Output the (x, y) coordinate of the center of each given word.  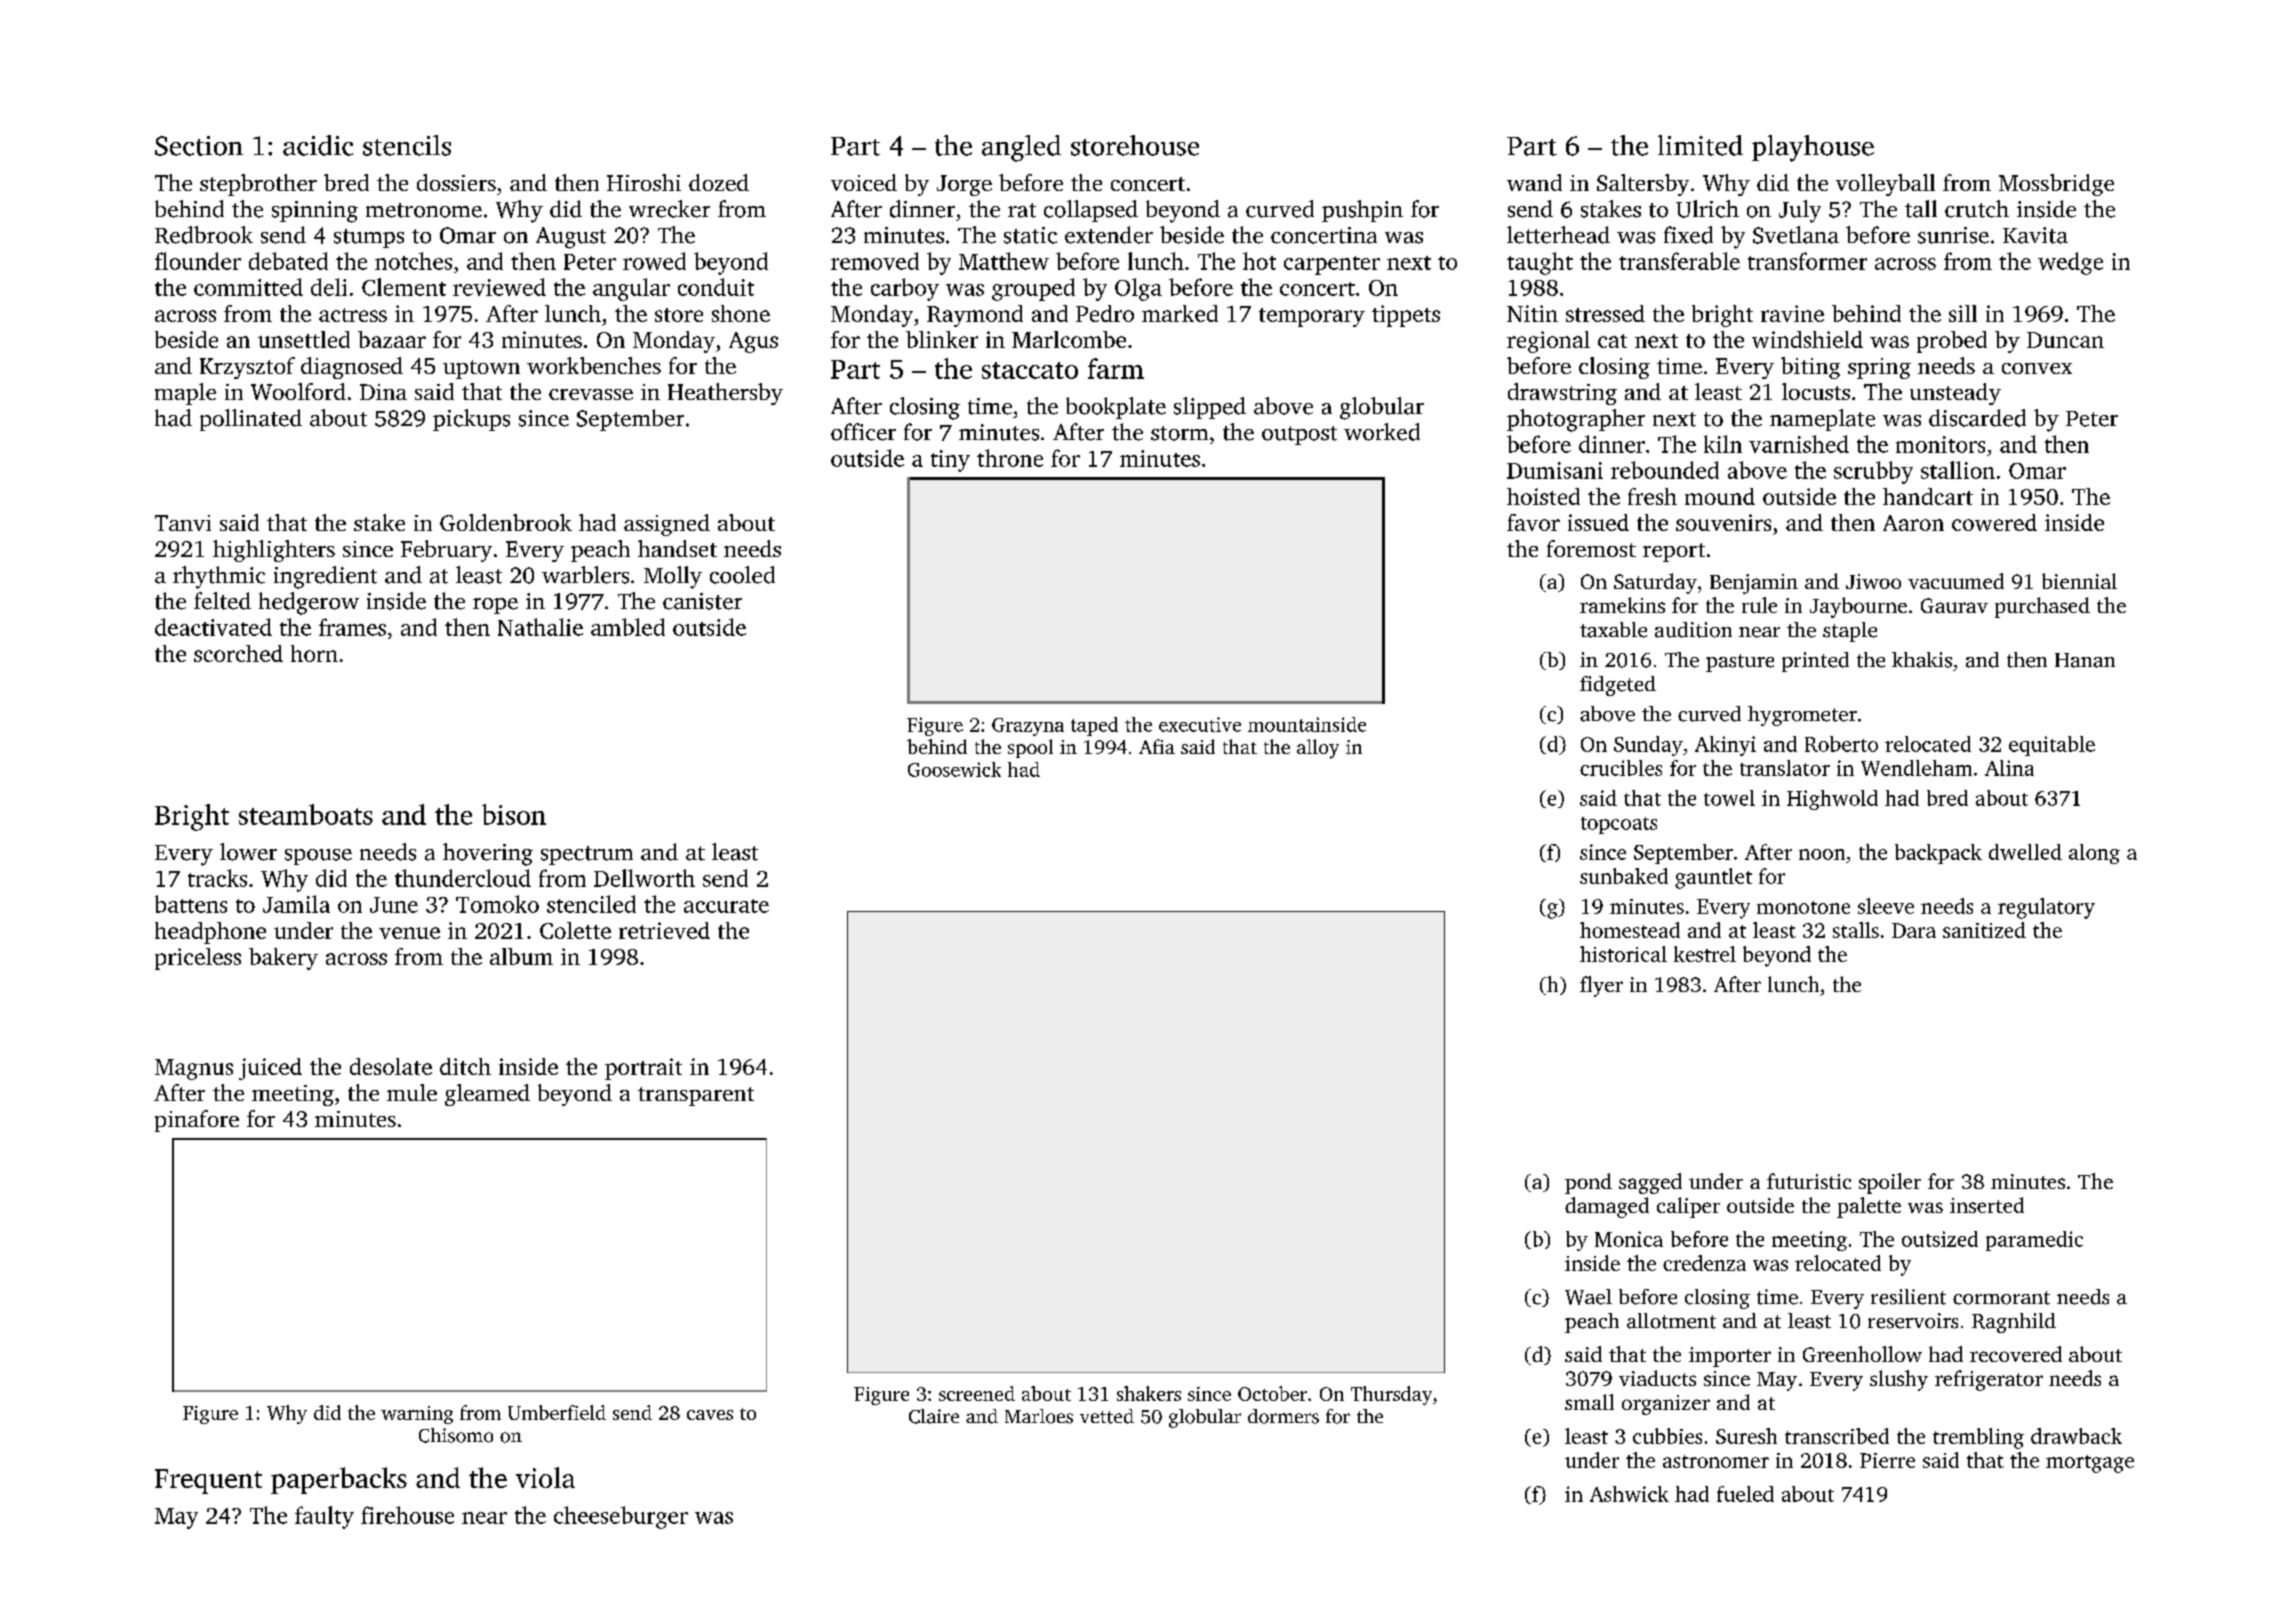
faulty (324, 1517)
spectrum (587, 855)
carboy (905, 289)
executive (1200, 724)
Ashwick (1629, 1494)
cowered (1994, 522)
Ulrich (1707, 209)
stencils (407, 145)
